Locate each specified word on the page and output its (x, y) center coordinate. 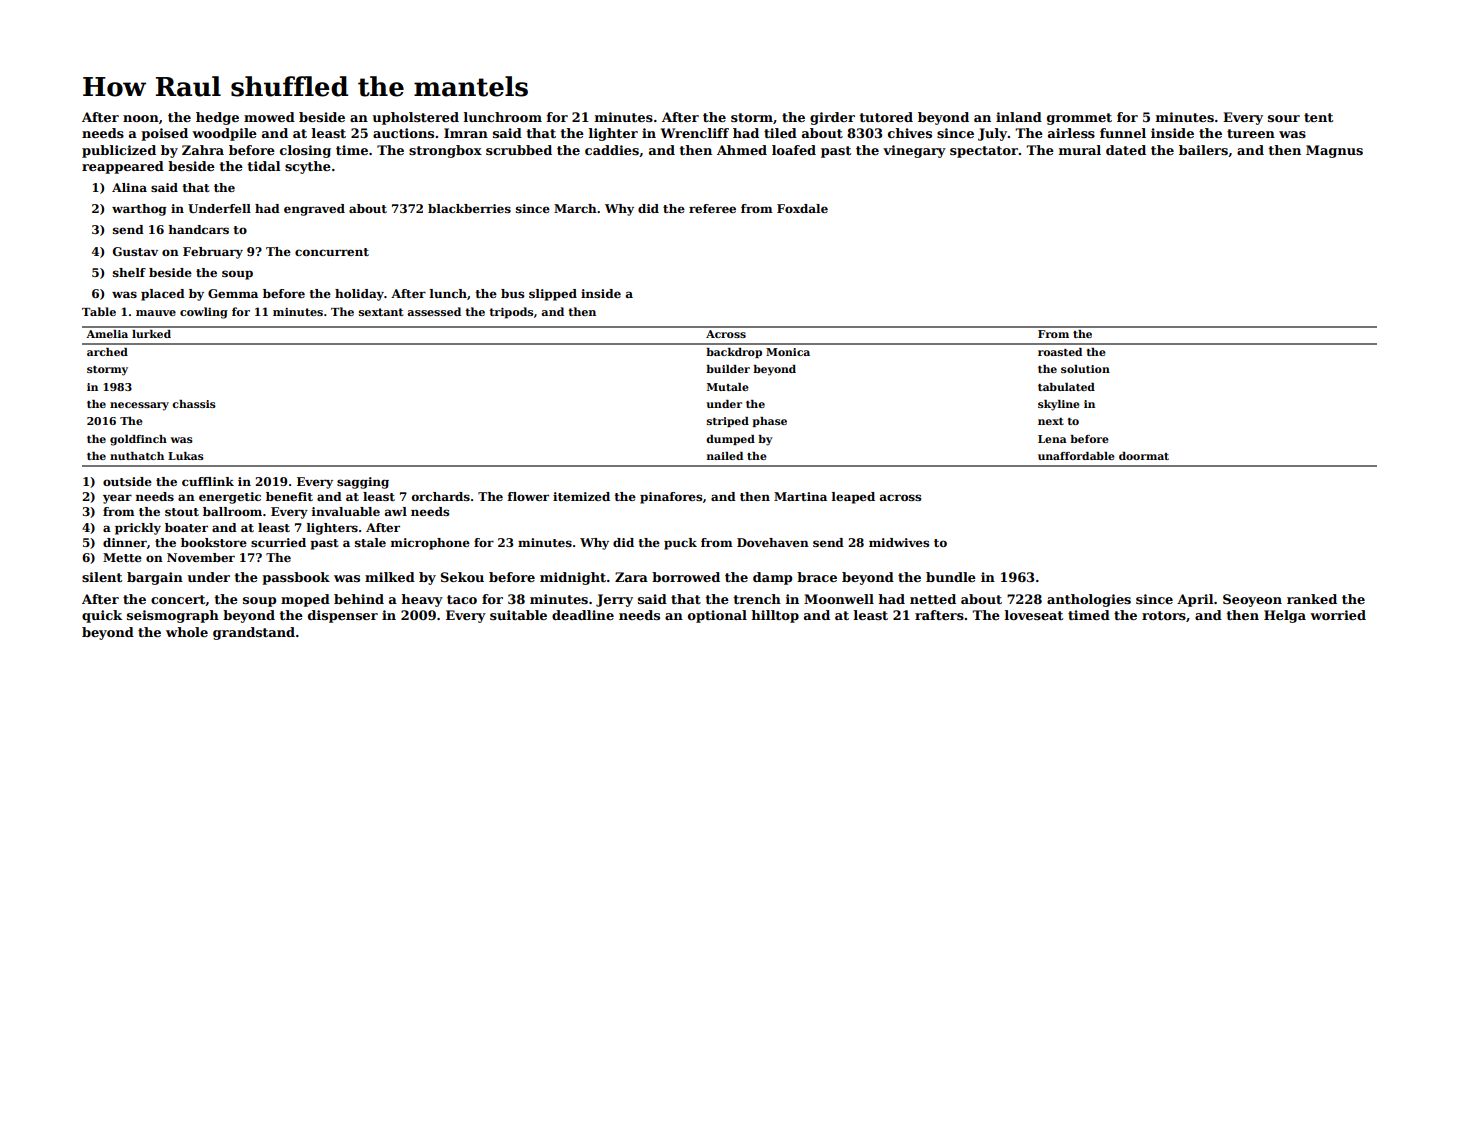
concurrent (332, 252)
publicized (119, 151)
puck (680, 544)
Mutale (728, 387)
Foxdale (802, 208)
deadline (583, 615)
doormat (1144, 456)
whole (187, 632)
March (575, 208)
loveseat (1034, 615)
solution (1085, 369)
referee (712, 208)
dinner (125, 542)
